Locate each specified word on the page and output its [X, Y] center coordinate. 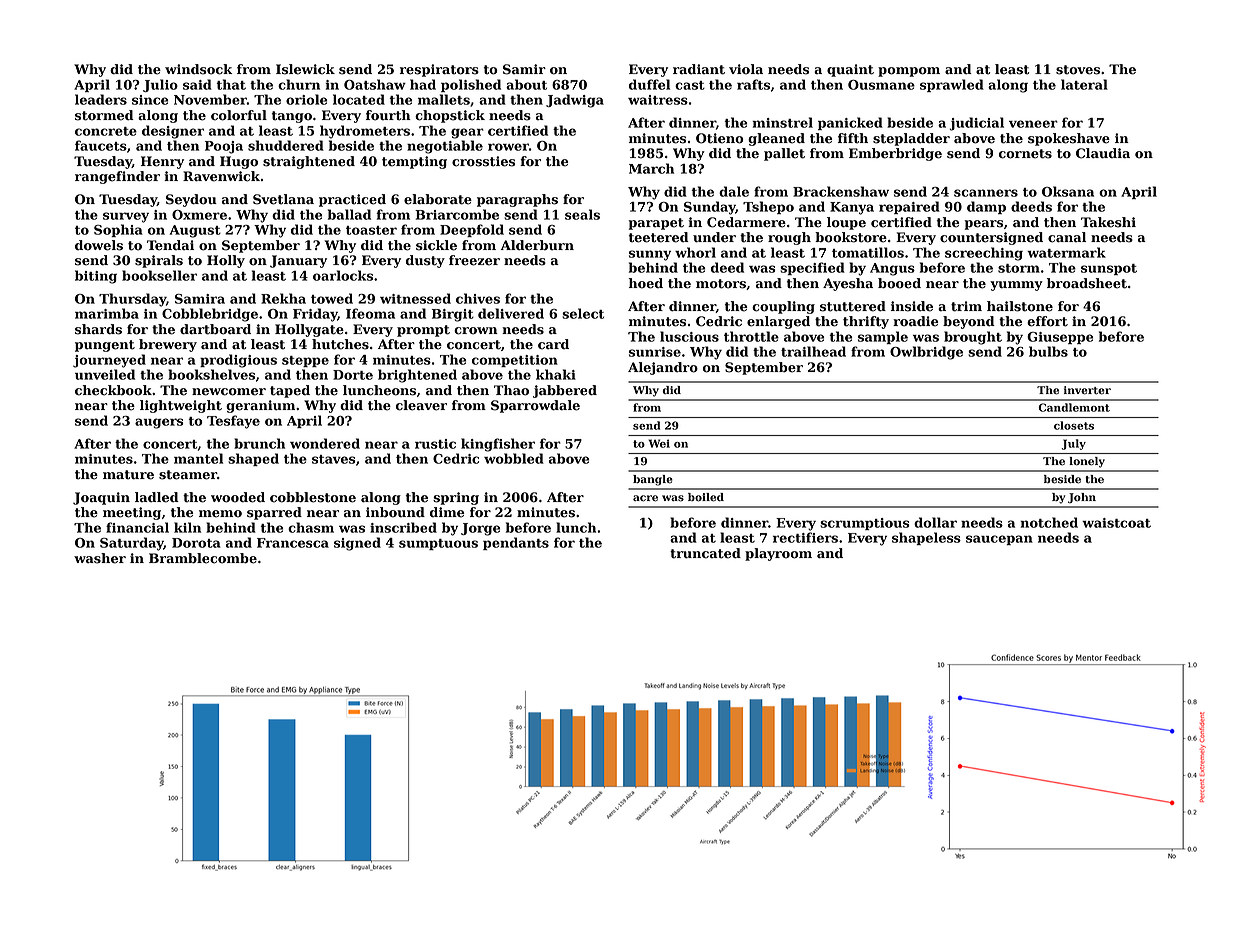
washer [100, 558]
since [150, 100]
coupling [783, 307]
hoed [646, 283]
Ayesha [848, 284]
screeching [984, 254]
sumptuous [438, 544]
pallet [784, 154]
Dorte [353, 375]
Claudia [1103, 153]
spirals [159, 261]
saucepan [999, 540]
